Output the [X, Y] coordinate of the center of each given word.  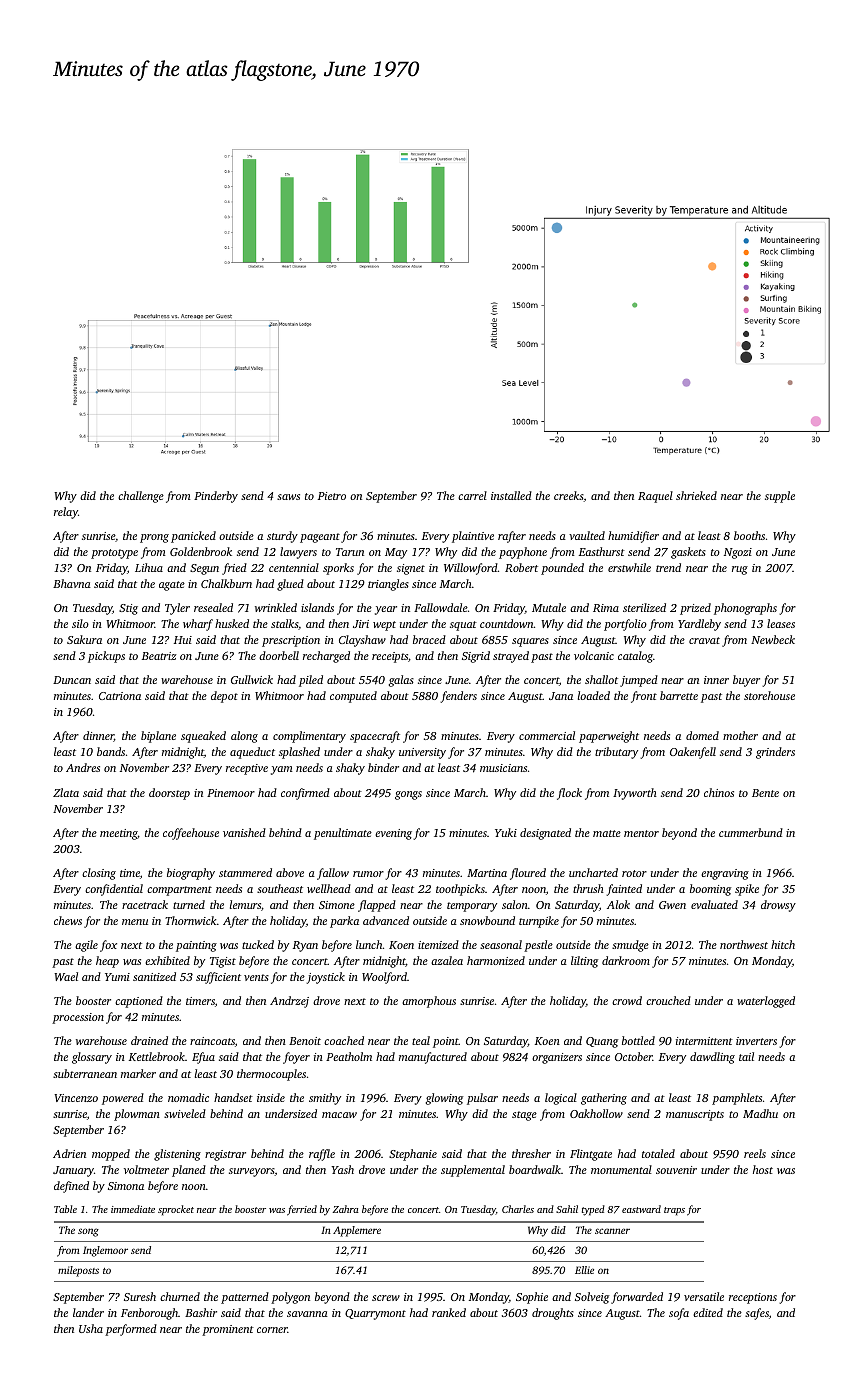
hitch [783, 944]
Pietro [332, 496]
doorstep [169, 794]
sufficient [218, 978]
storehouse [769, 695]
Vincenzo [76, 1098]
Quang [602, 1042]
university [422, 753]
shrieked [696, 495]
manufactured [433, 1058]
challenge [141, 497]
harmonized [496, 960]
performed [131, 1330]
